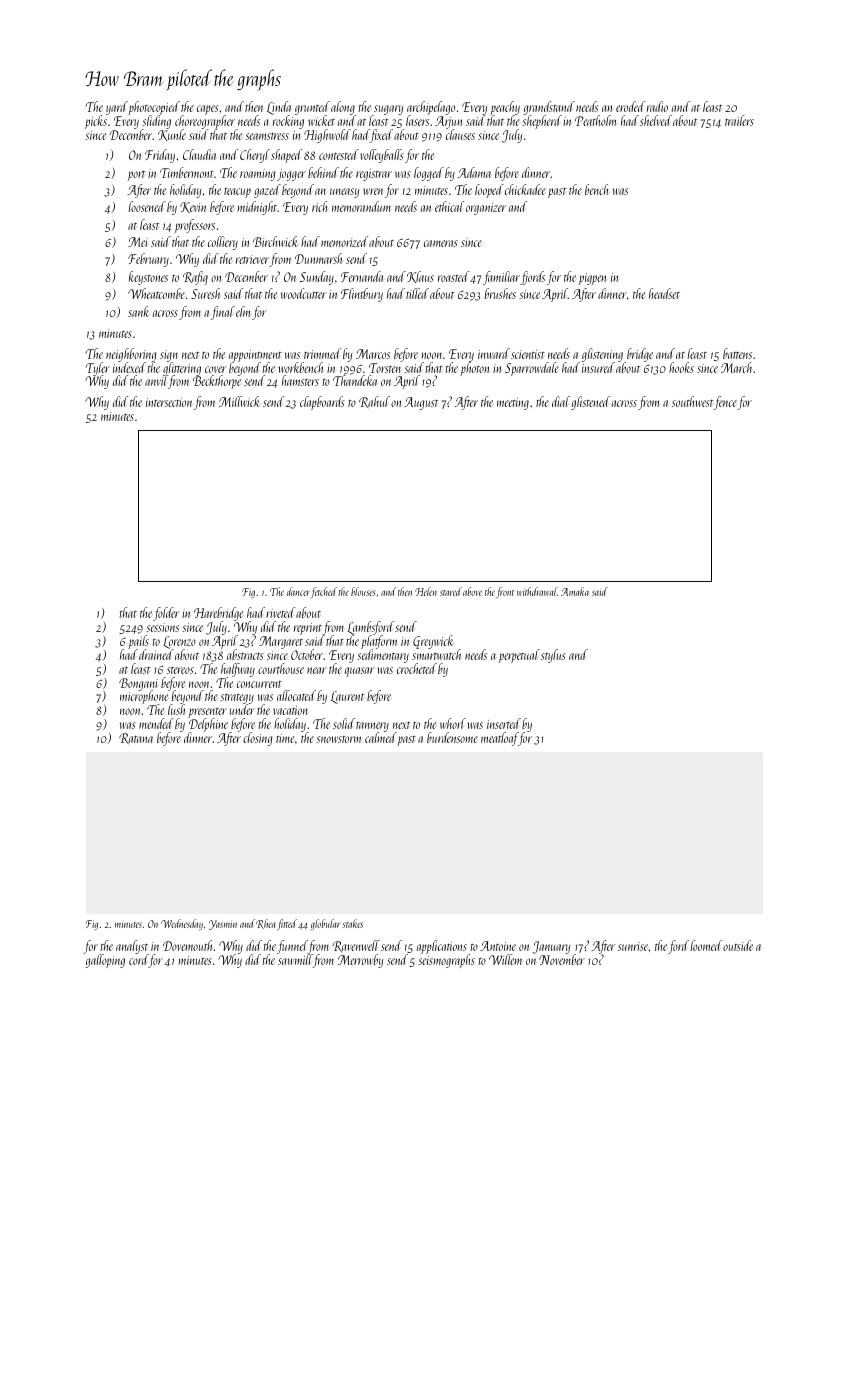  I want to click on dancer, so click(298, 591).
